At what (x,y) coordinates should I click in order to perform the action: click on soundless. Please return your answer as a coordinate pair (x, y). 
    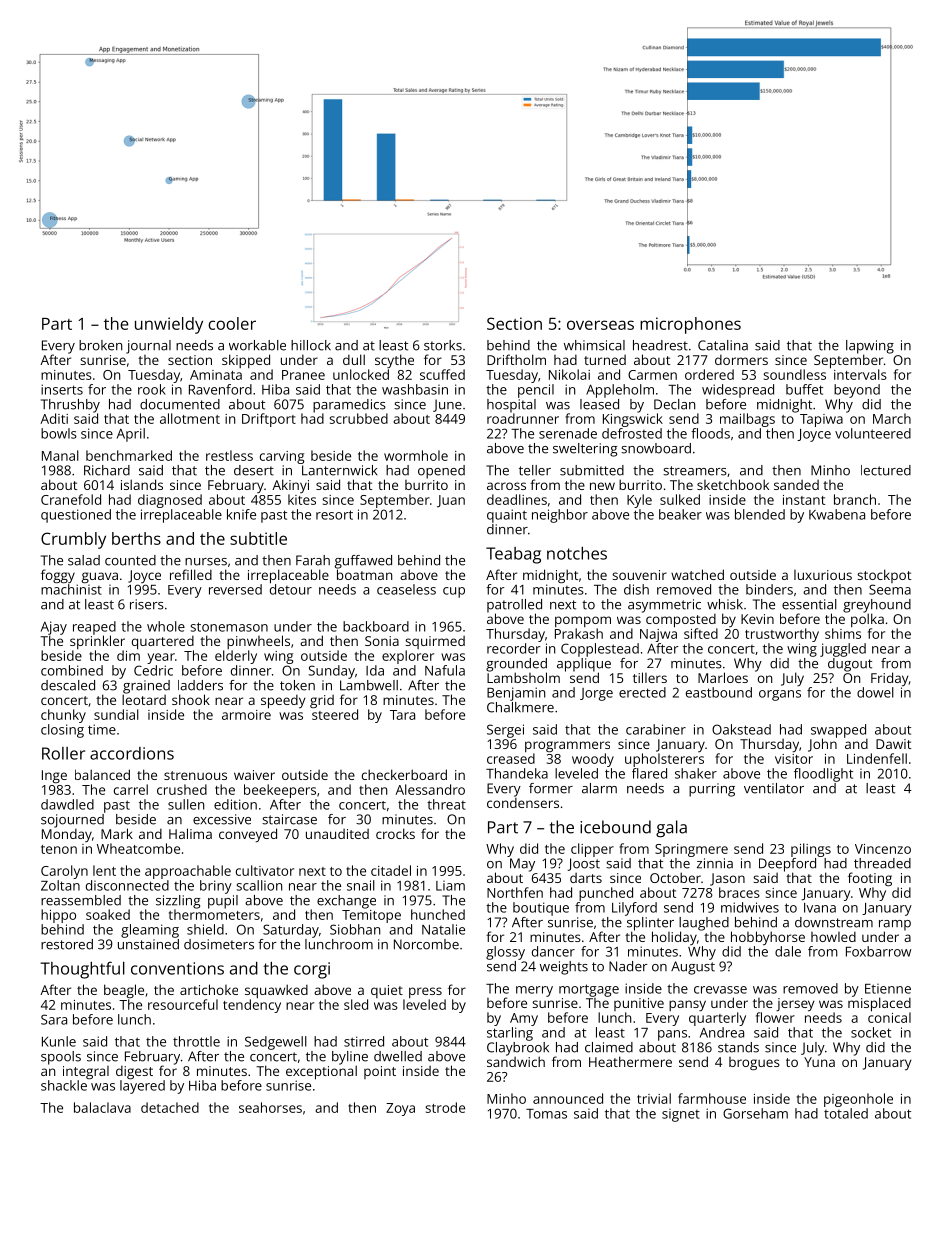
    Looking at the image, I should click on (795, 374).
